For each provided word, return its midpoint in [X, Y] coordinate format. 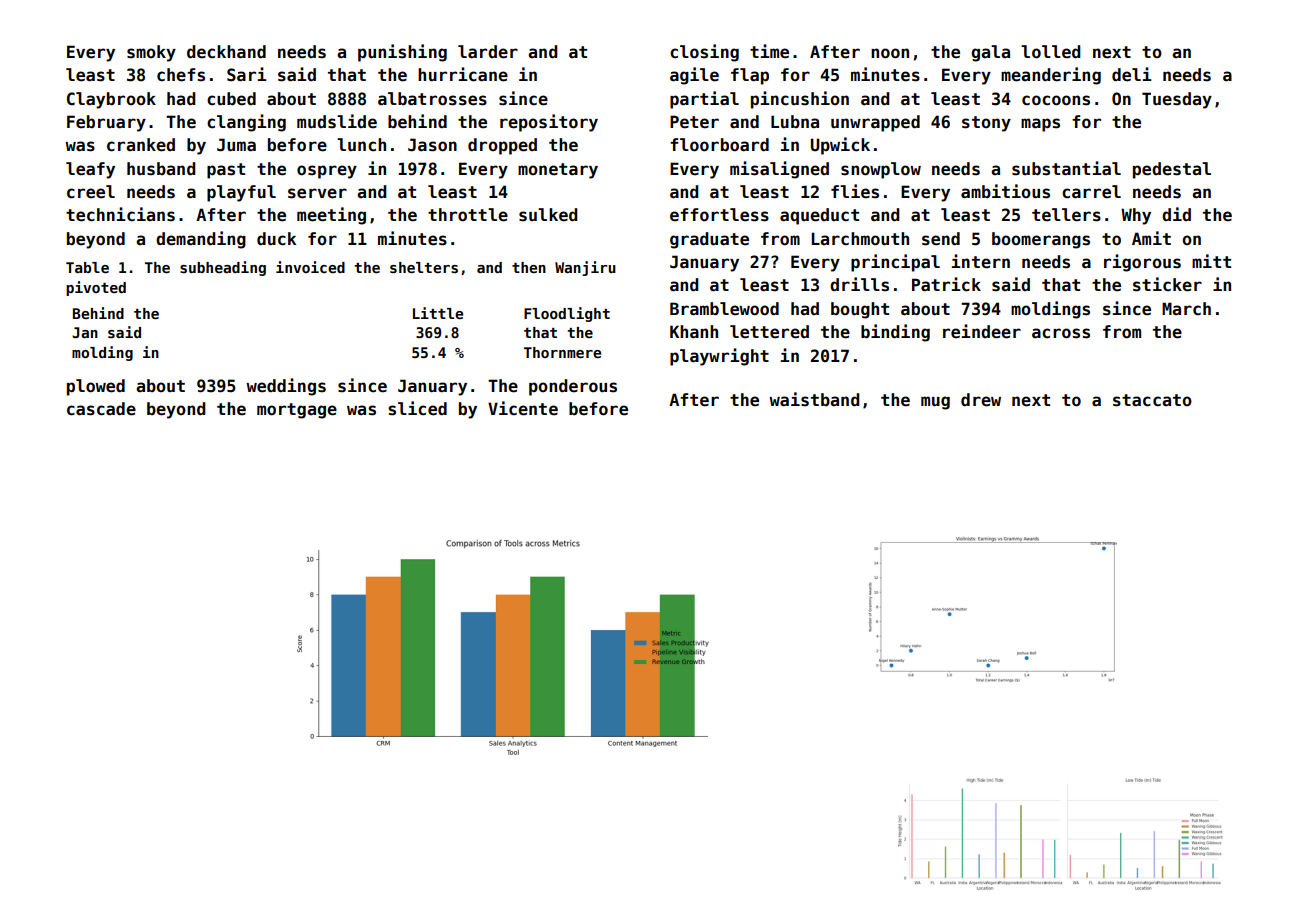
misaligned [779, 170]
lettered [769, 332]
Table [87, 267]
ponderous [573, 387]
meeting [331, 216]
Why [1136, 216]
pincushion [800, 100]
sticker [1167, 284]
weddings [286, 387]
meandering [1051, 76]
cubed [231, 99]
